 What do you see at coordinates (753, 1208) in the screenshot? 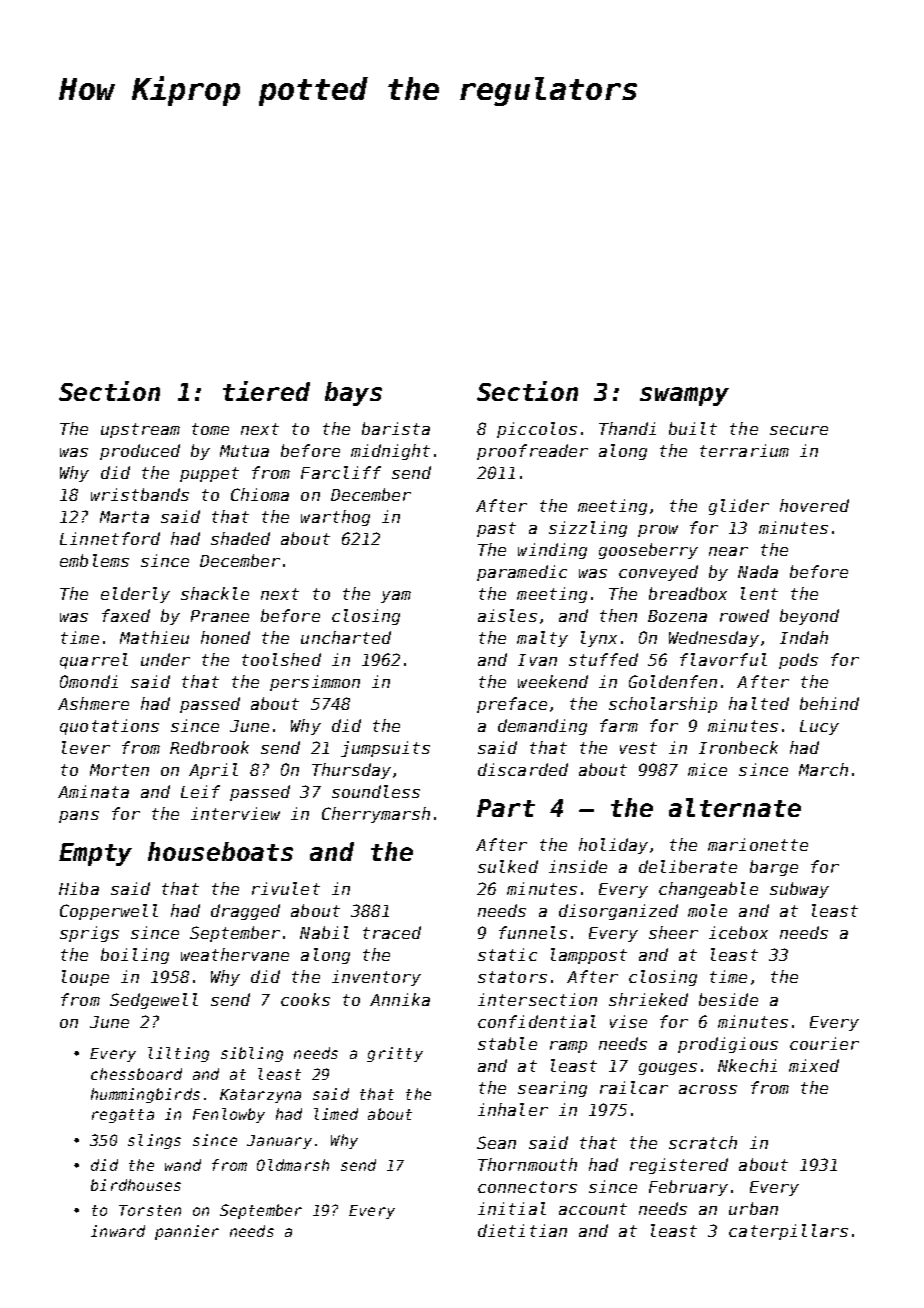
I see `urban` at bounding box center [753, 1208].
